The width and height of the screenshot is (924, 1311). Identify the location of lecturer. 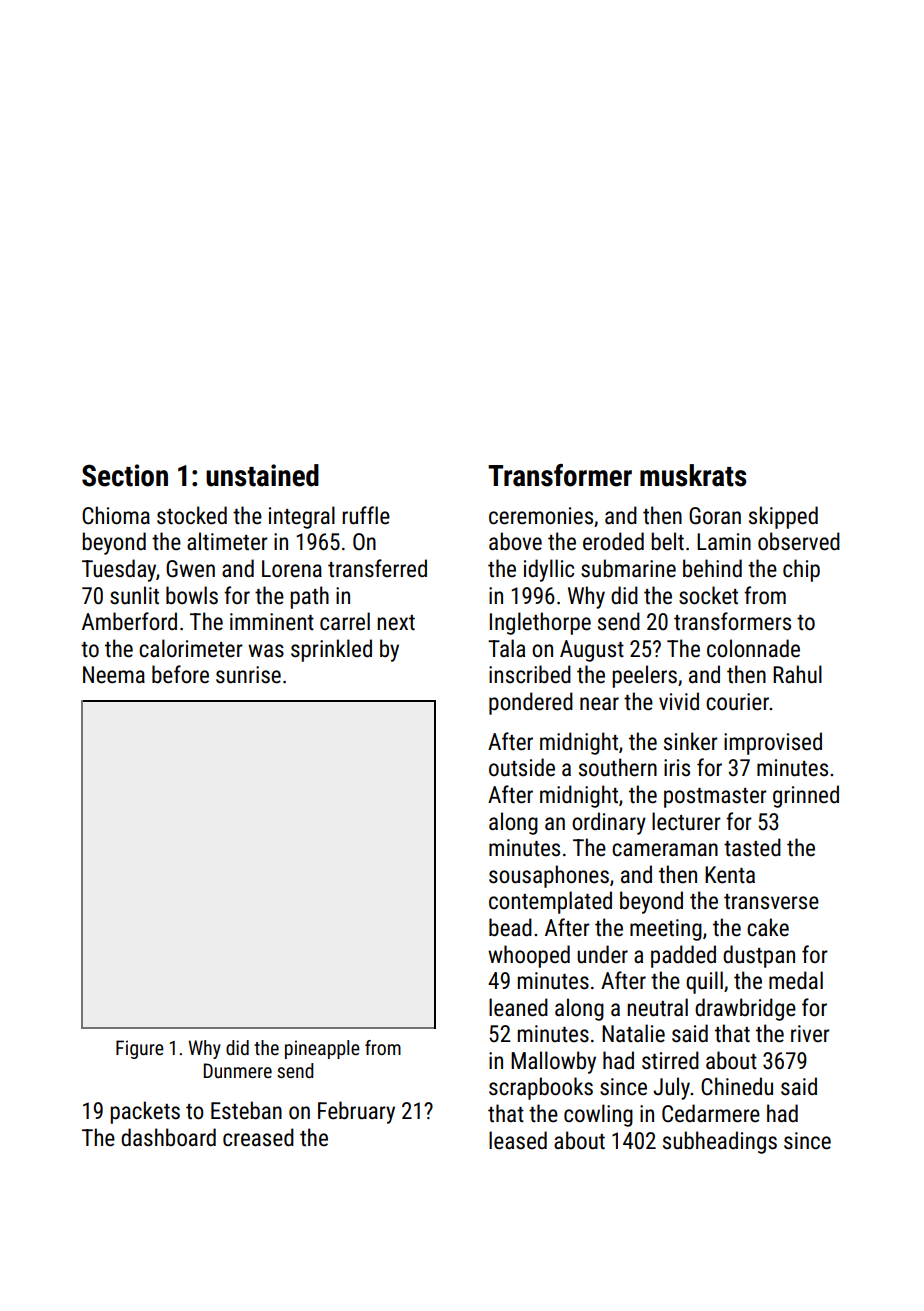
(686, 821).
